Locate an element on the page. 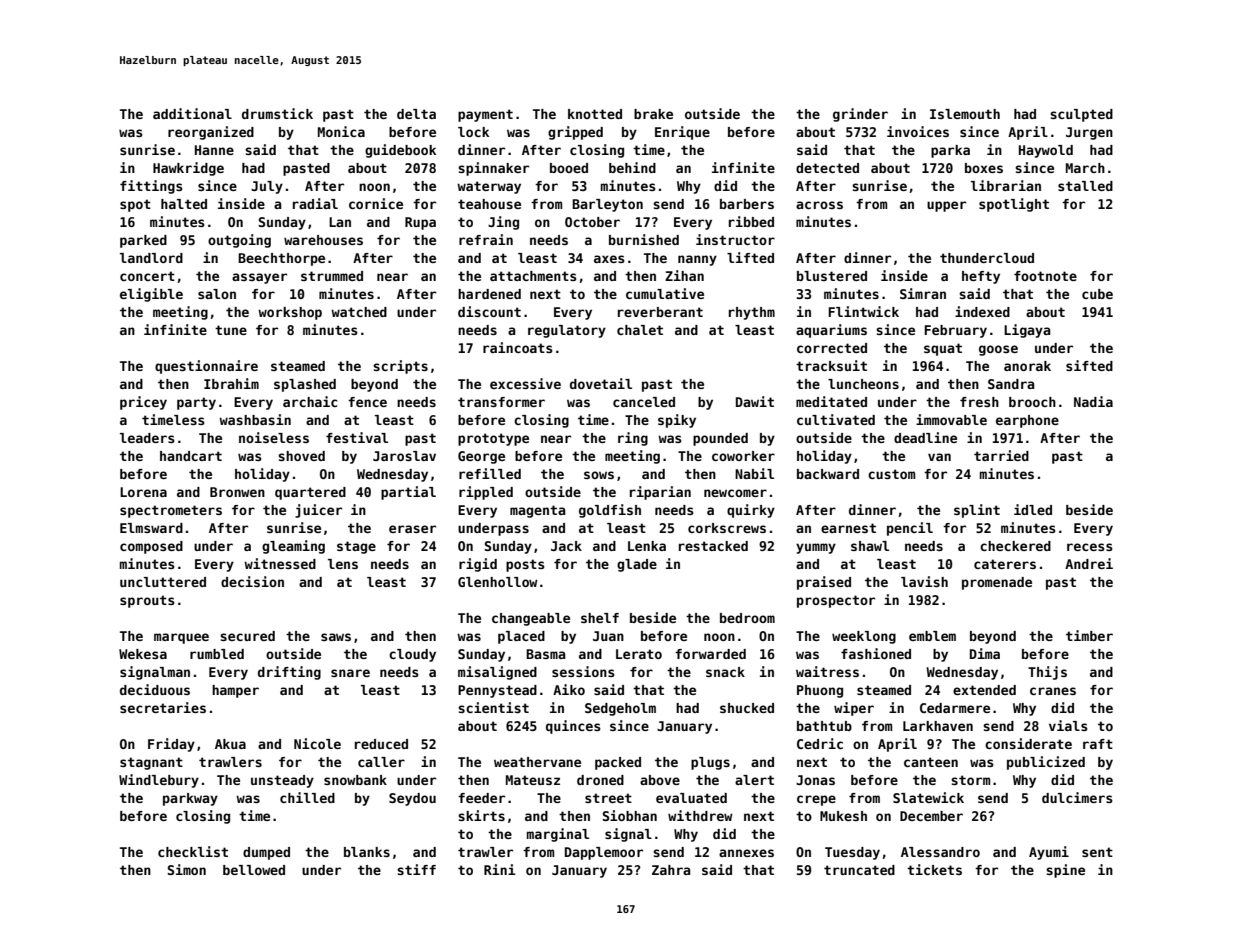  Lenka is located at coordinates (647, 546).
